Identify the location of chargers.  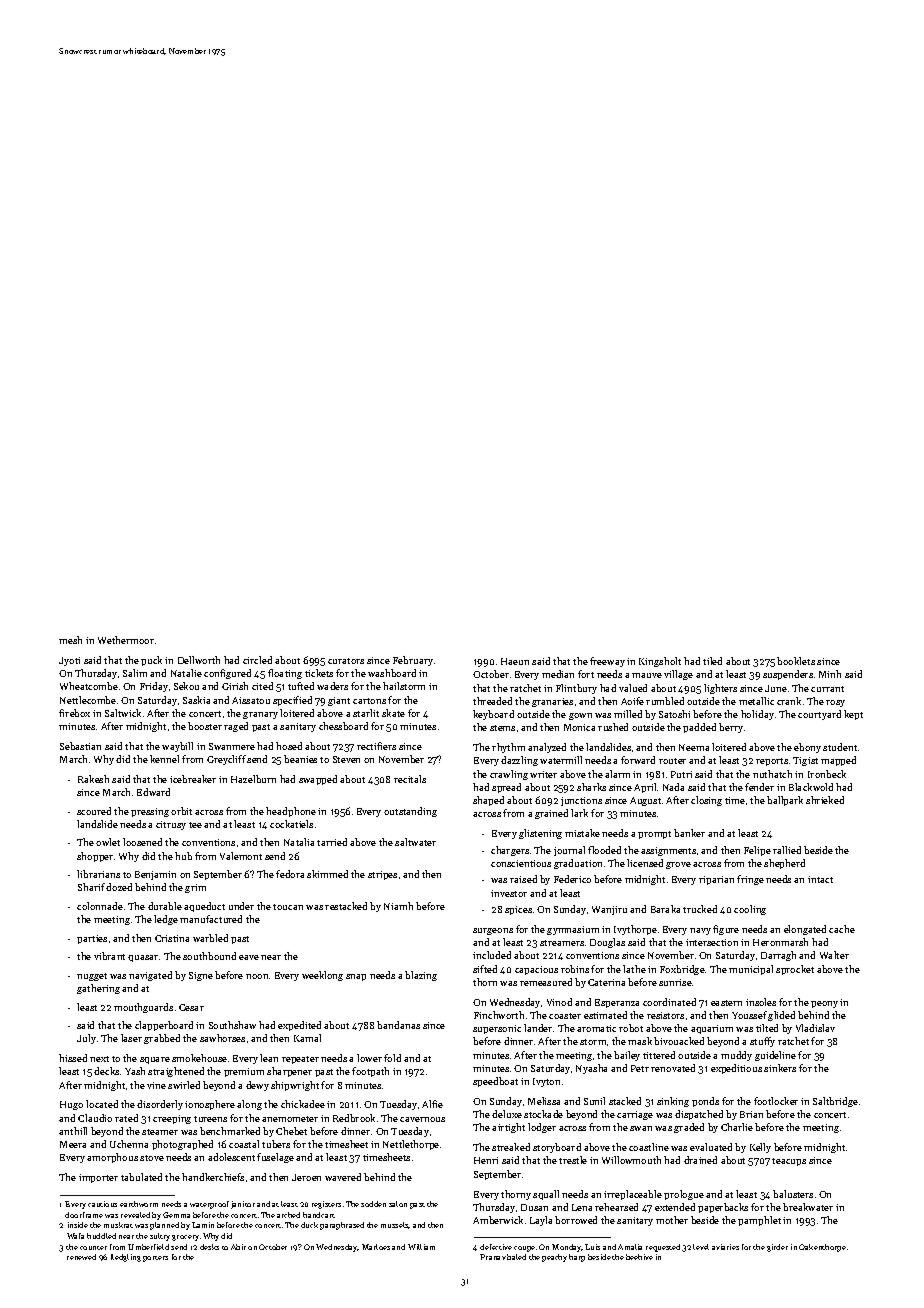
(510, 851).
